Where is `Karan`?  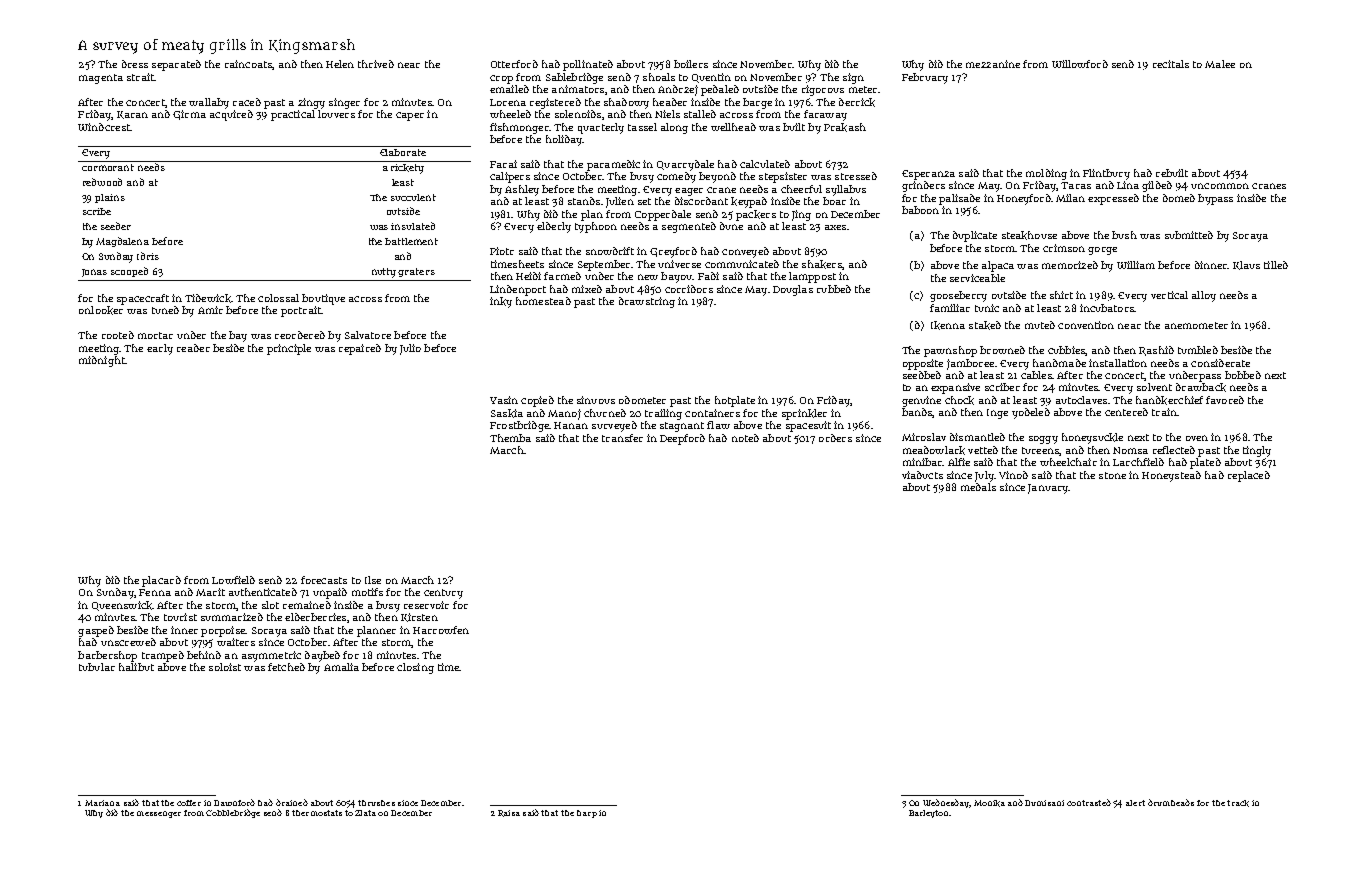
Karan is located at coordinates (132, 115).
